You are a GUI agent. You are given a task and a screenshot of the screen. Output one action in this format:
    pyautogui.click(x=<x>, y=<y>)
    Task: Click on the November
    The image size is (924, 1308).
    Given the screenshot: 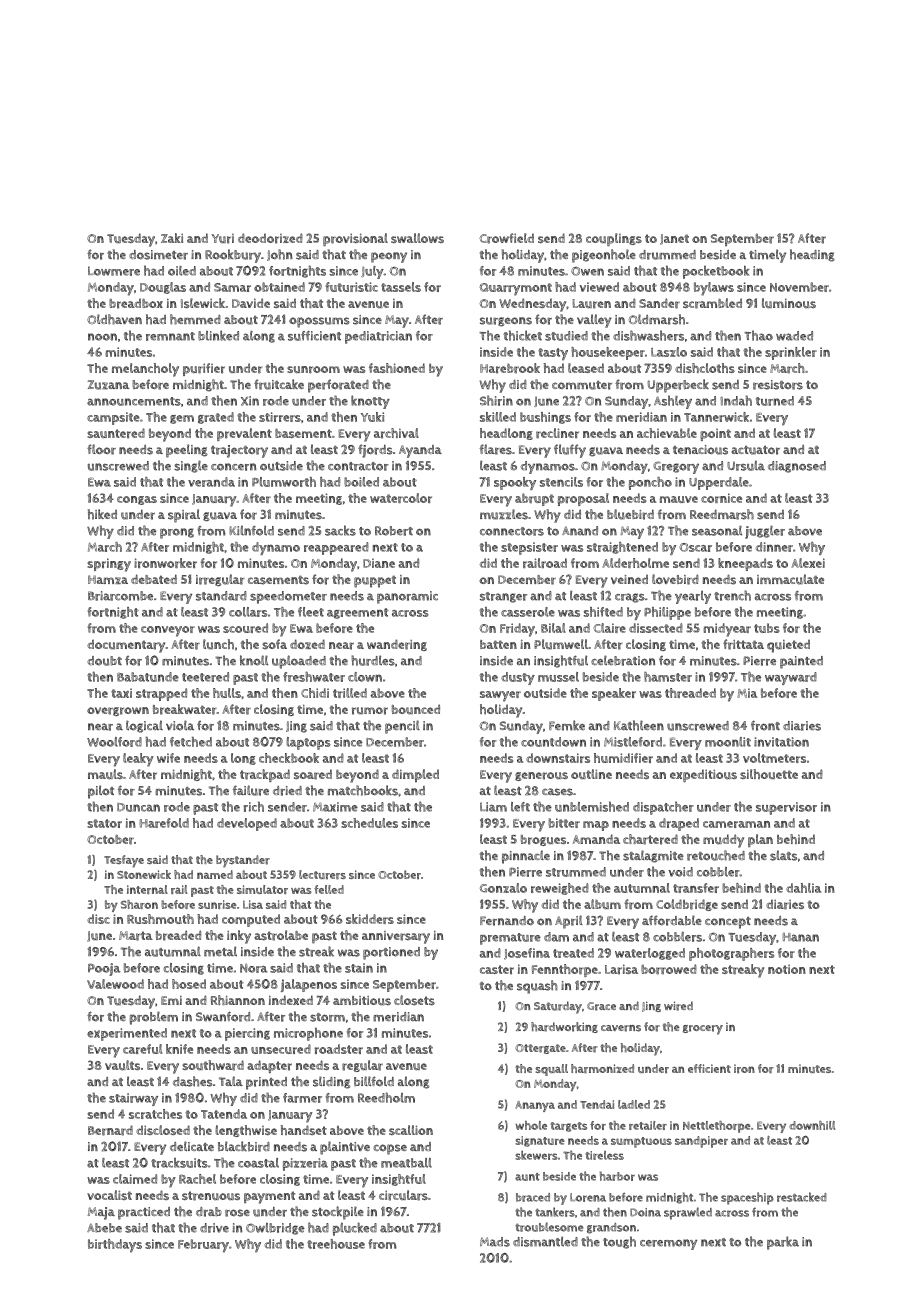 What is the action you would take?
    pyautogui.click(x=799, y=287)
